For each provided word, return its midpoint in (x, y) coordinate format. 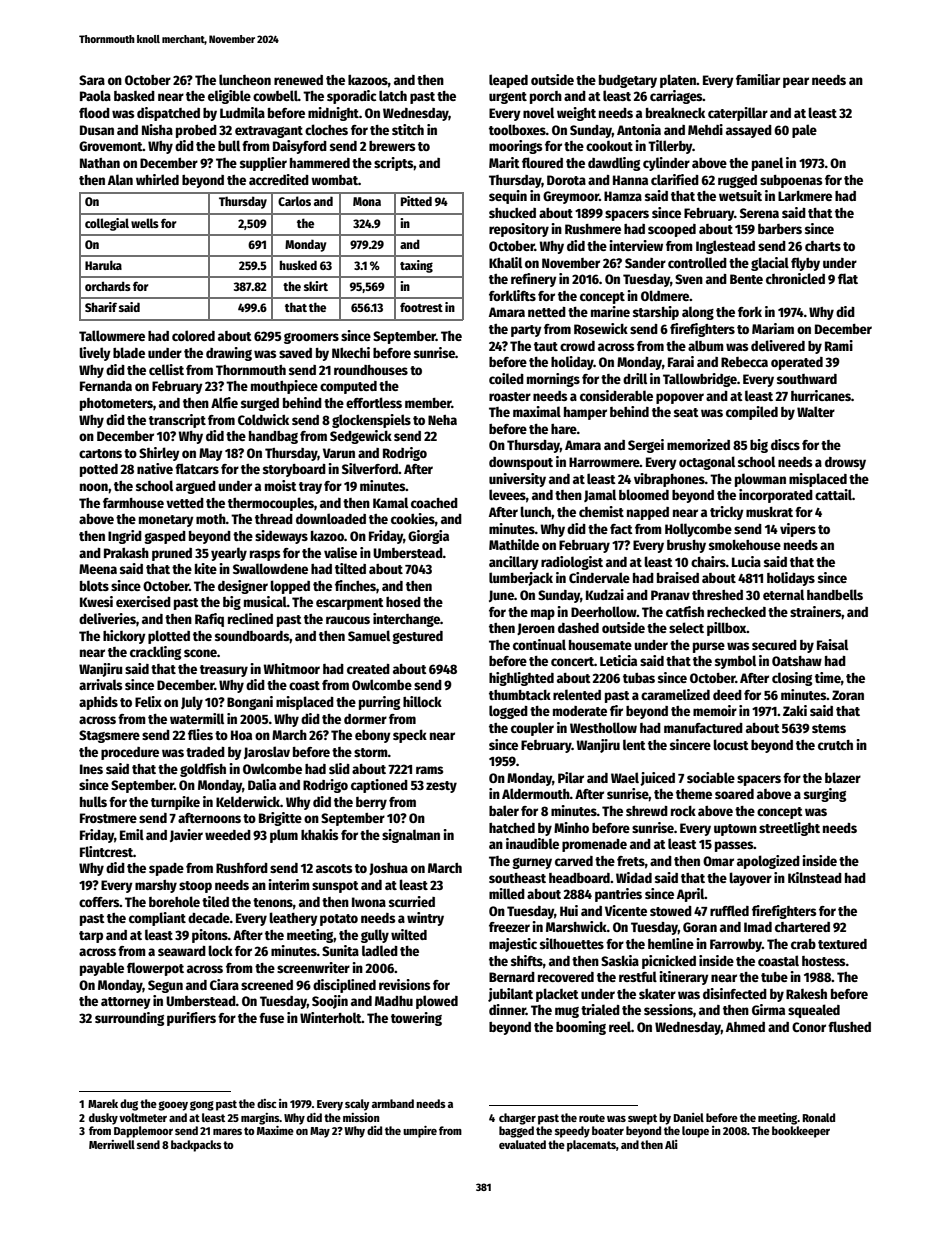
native (155, 468)
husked (298, 265)
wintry (425, 919)
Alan (120, 179)
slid (339, 768)
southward (807, 379)
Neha (442, 420)
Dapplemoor (143, 1132)
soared (734, 794)
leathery (293, 919)
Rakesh (806, 994)
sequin (508, 197)
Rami (839, 345)
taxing (416, 266)
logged (508, 712)
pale (804, 131)
